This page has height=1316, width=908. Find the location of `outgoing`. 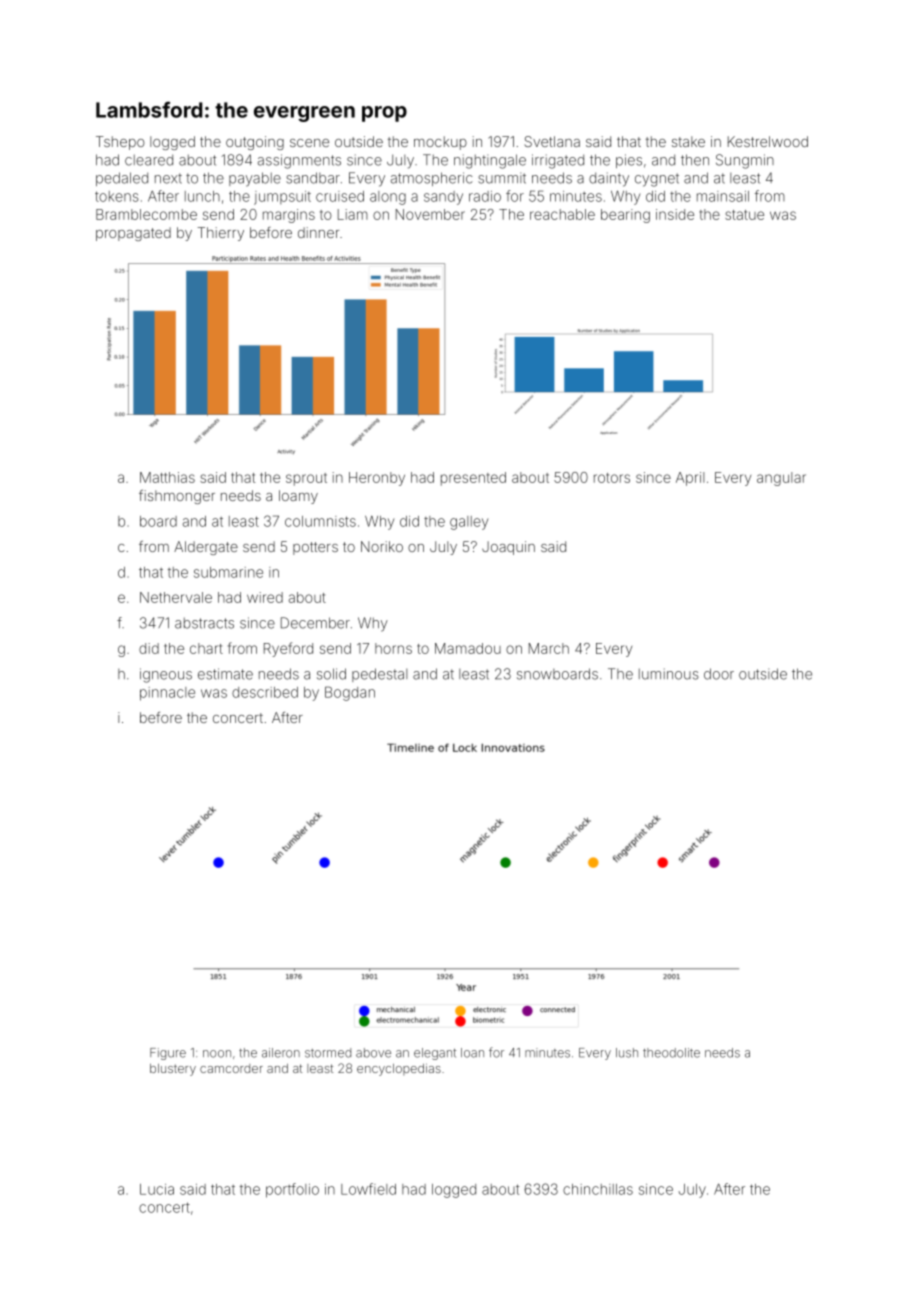

outgoing is located at coordinates (255, 143).
